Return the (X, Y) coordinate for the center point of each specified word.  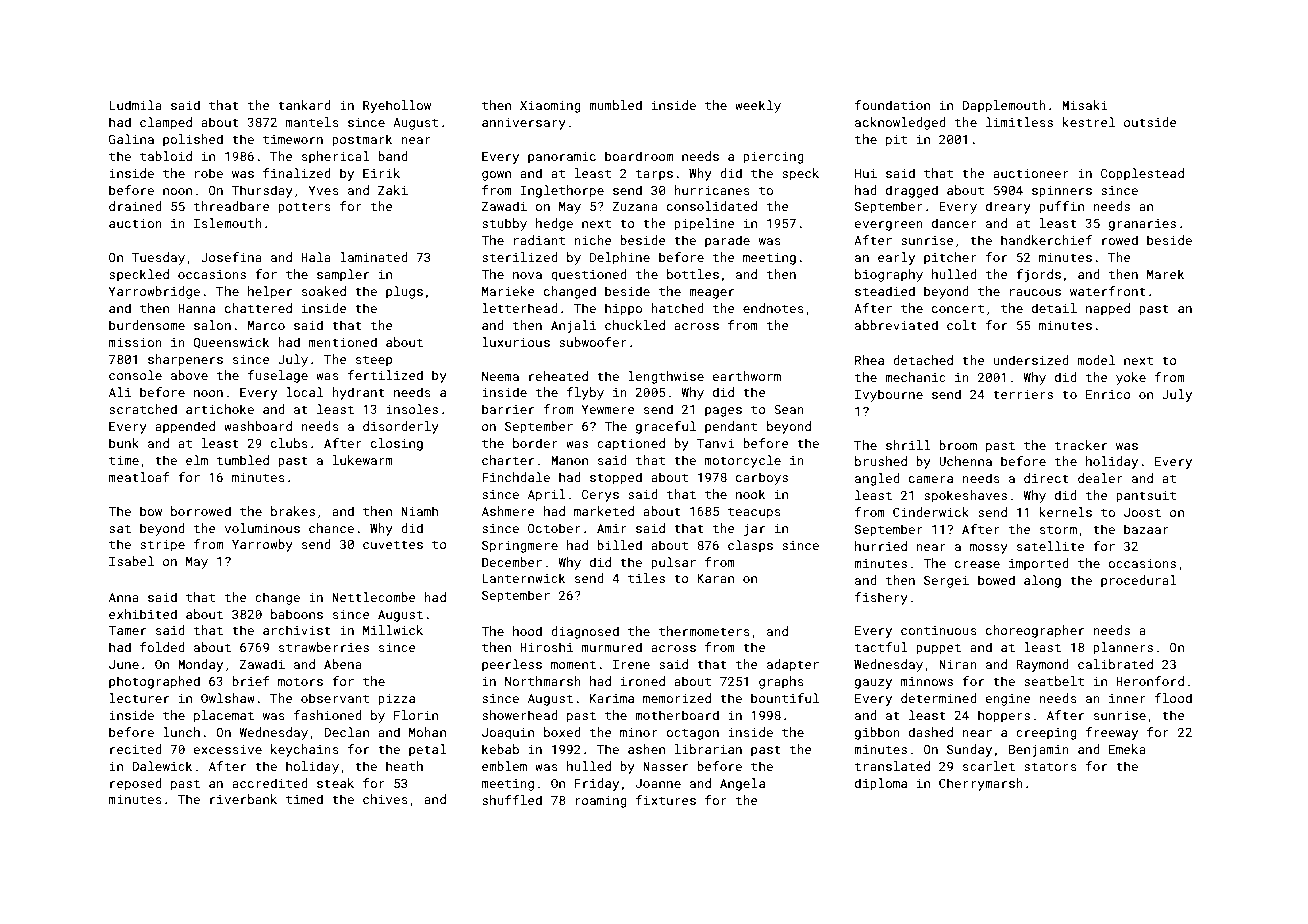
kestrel (1088, 122)
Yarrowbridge (154, 292)
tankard (304, 105)
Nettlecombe (374, 597)
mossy (989, 549)
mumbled (615, 105)
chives (385, 799)
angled (877, 479)
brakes (293, 511)
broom (958, 445)
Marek (1165, 274)
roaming (601, 802)
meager (711, 294)
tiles (646, 578)
